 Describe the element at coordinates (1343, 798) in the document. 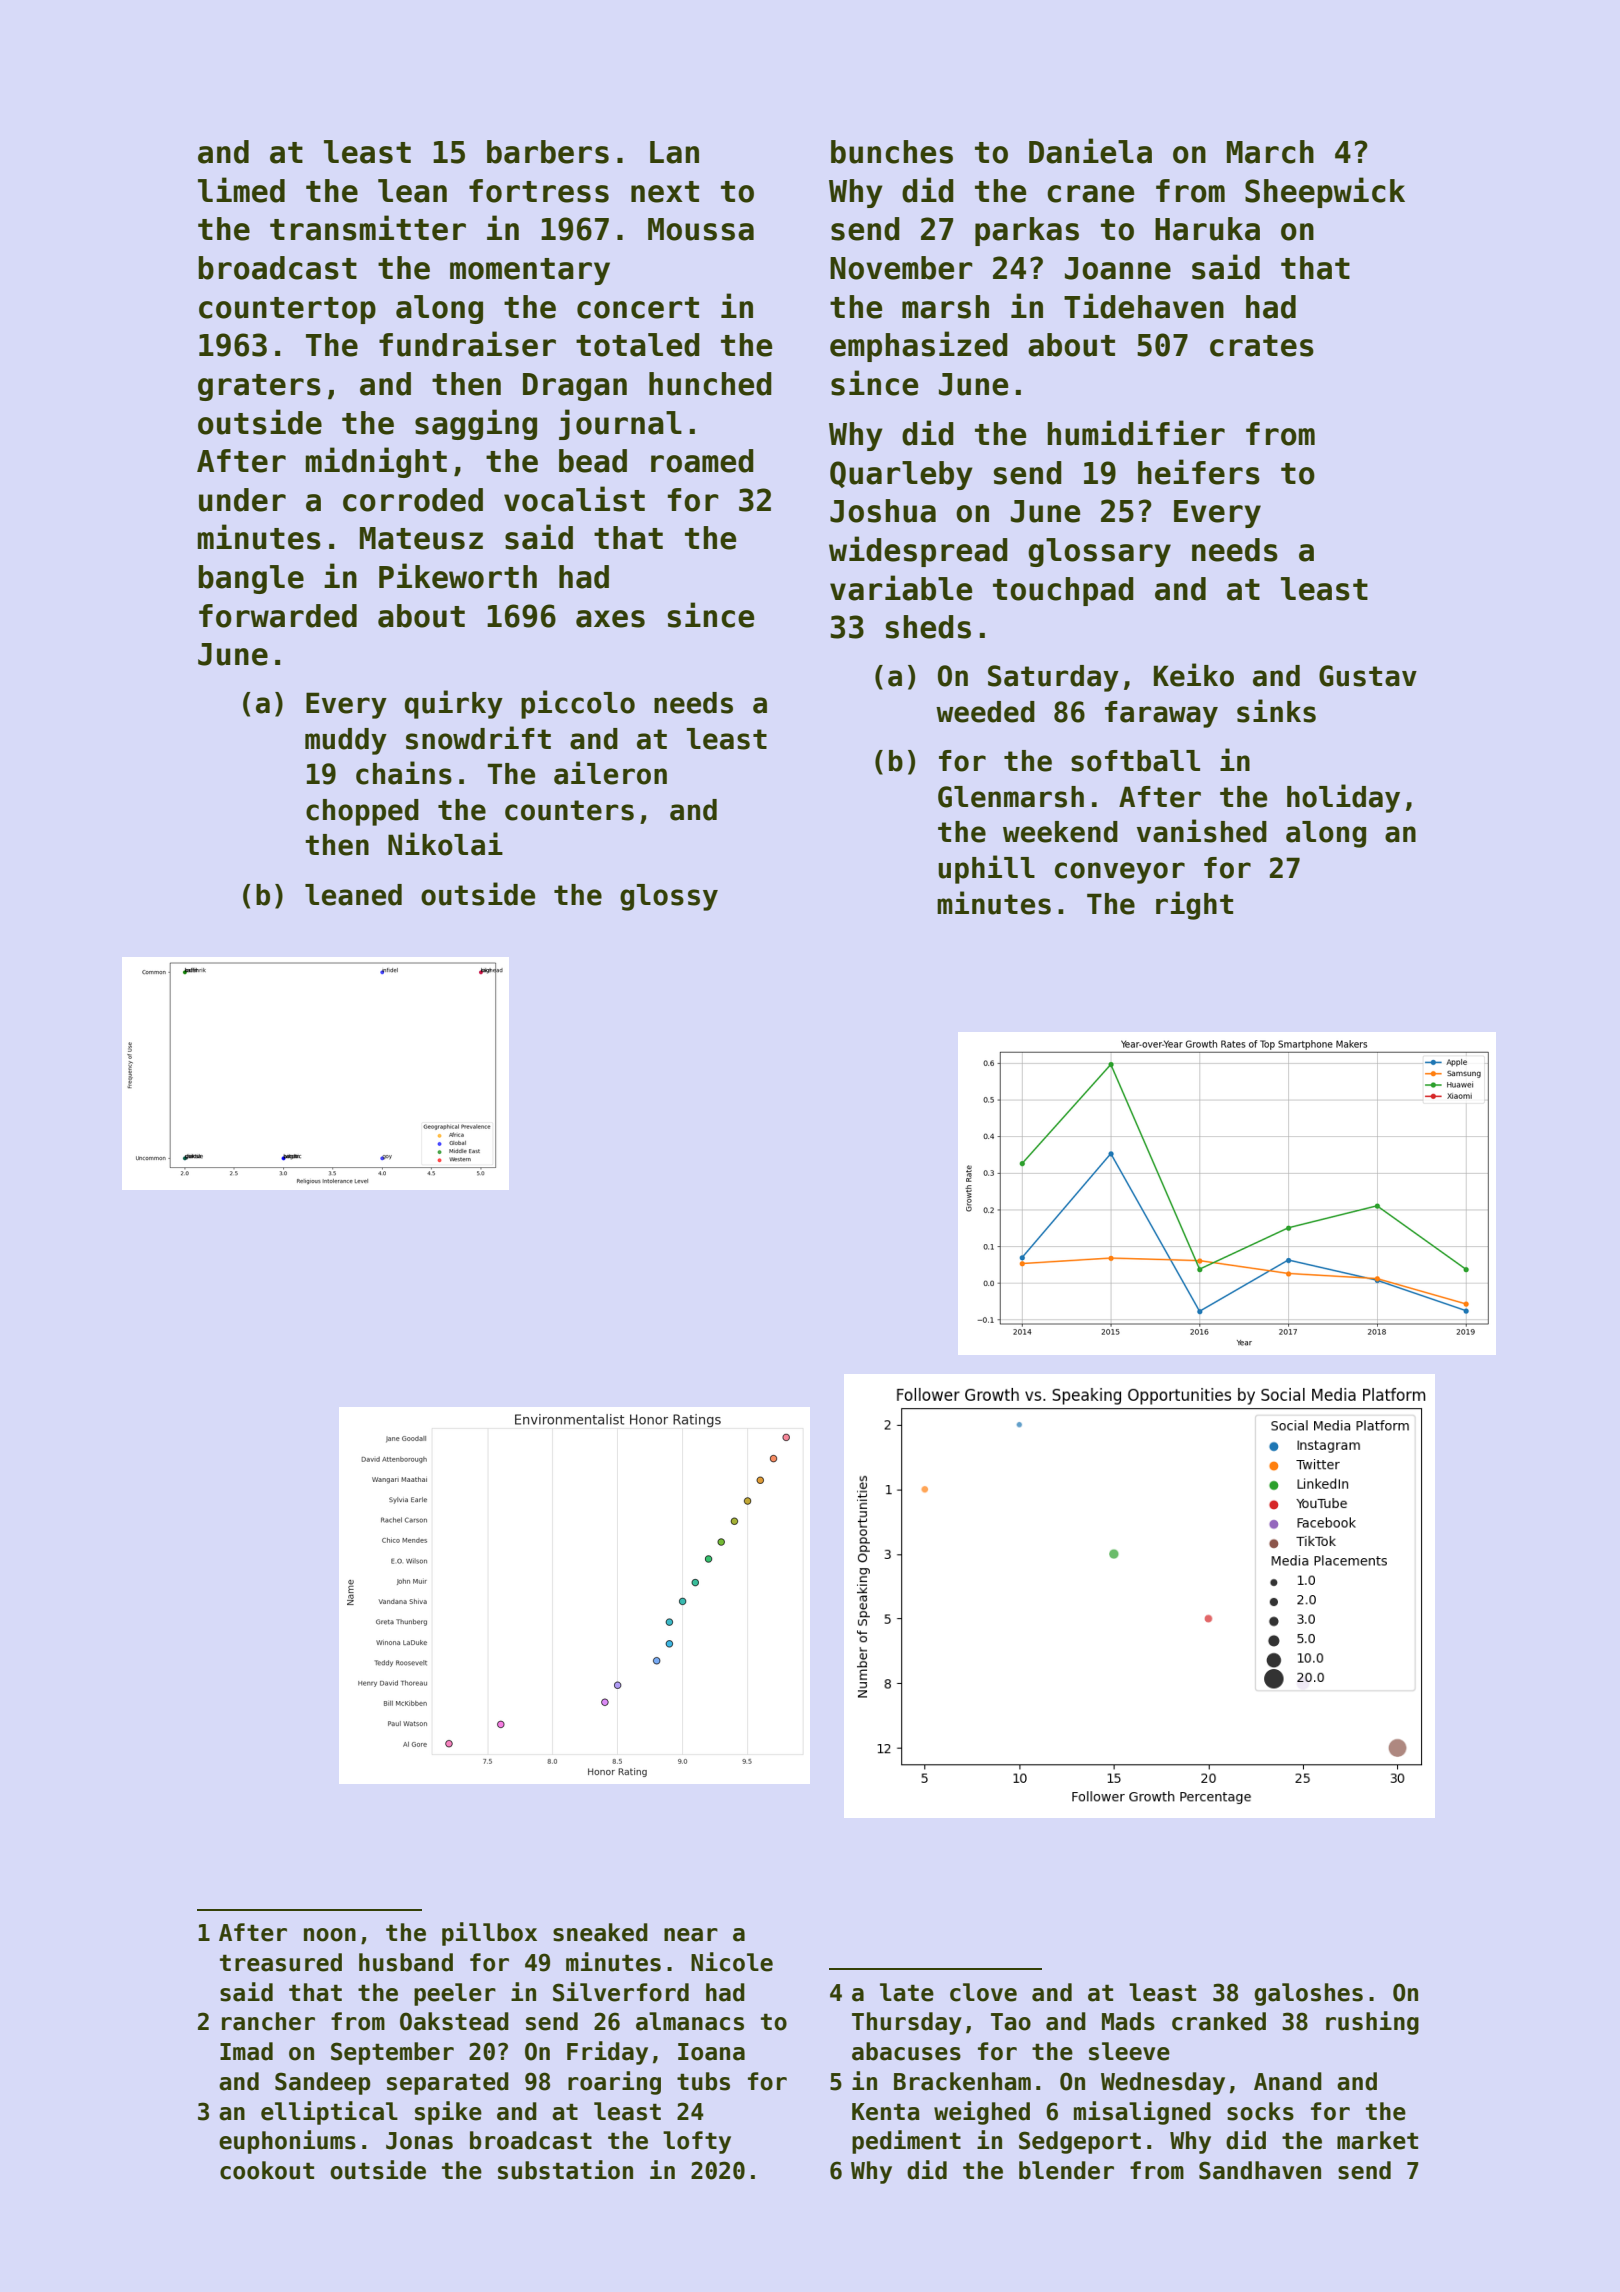

I see `holiday` at that location.
